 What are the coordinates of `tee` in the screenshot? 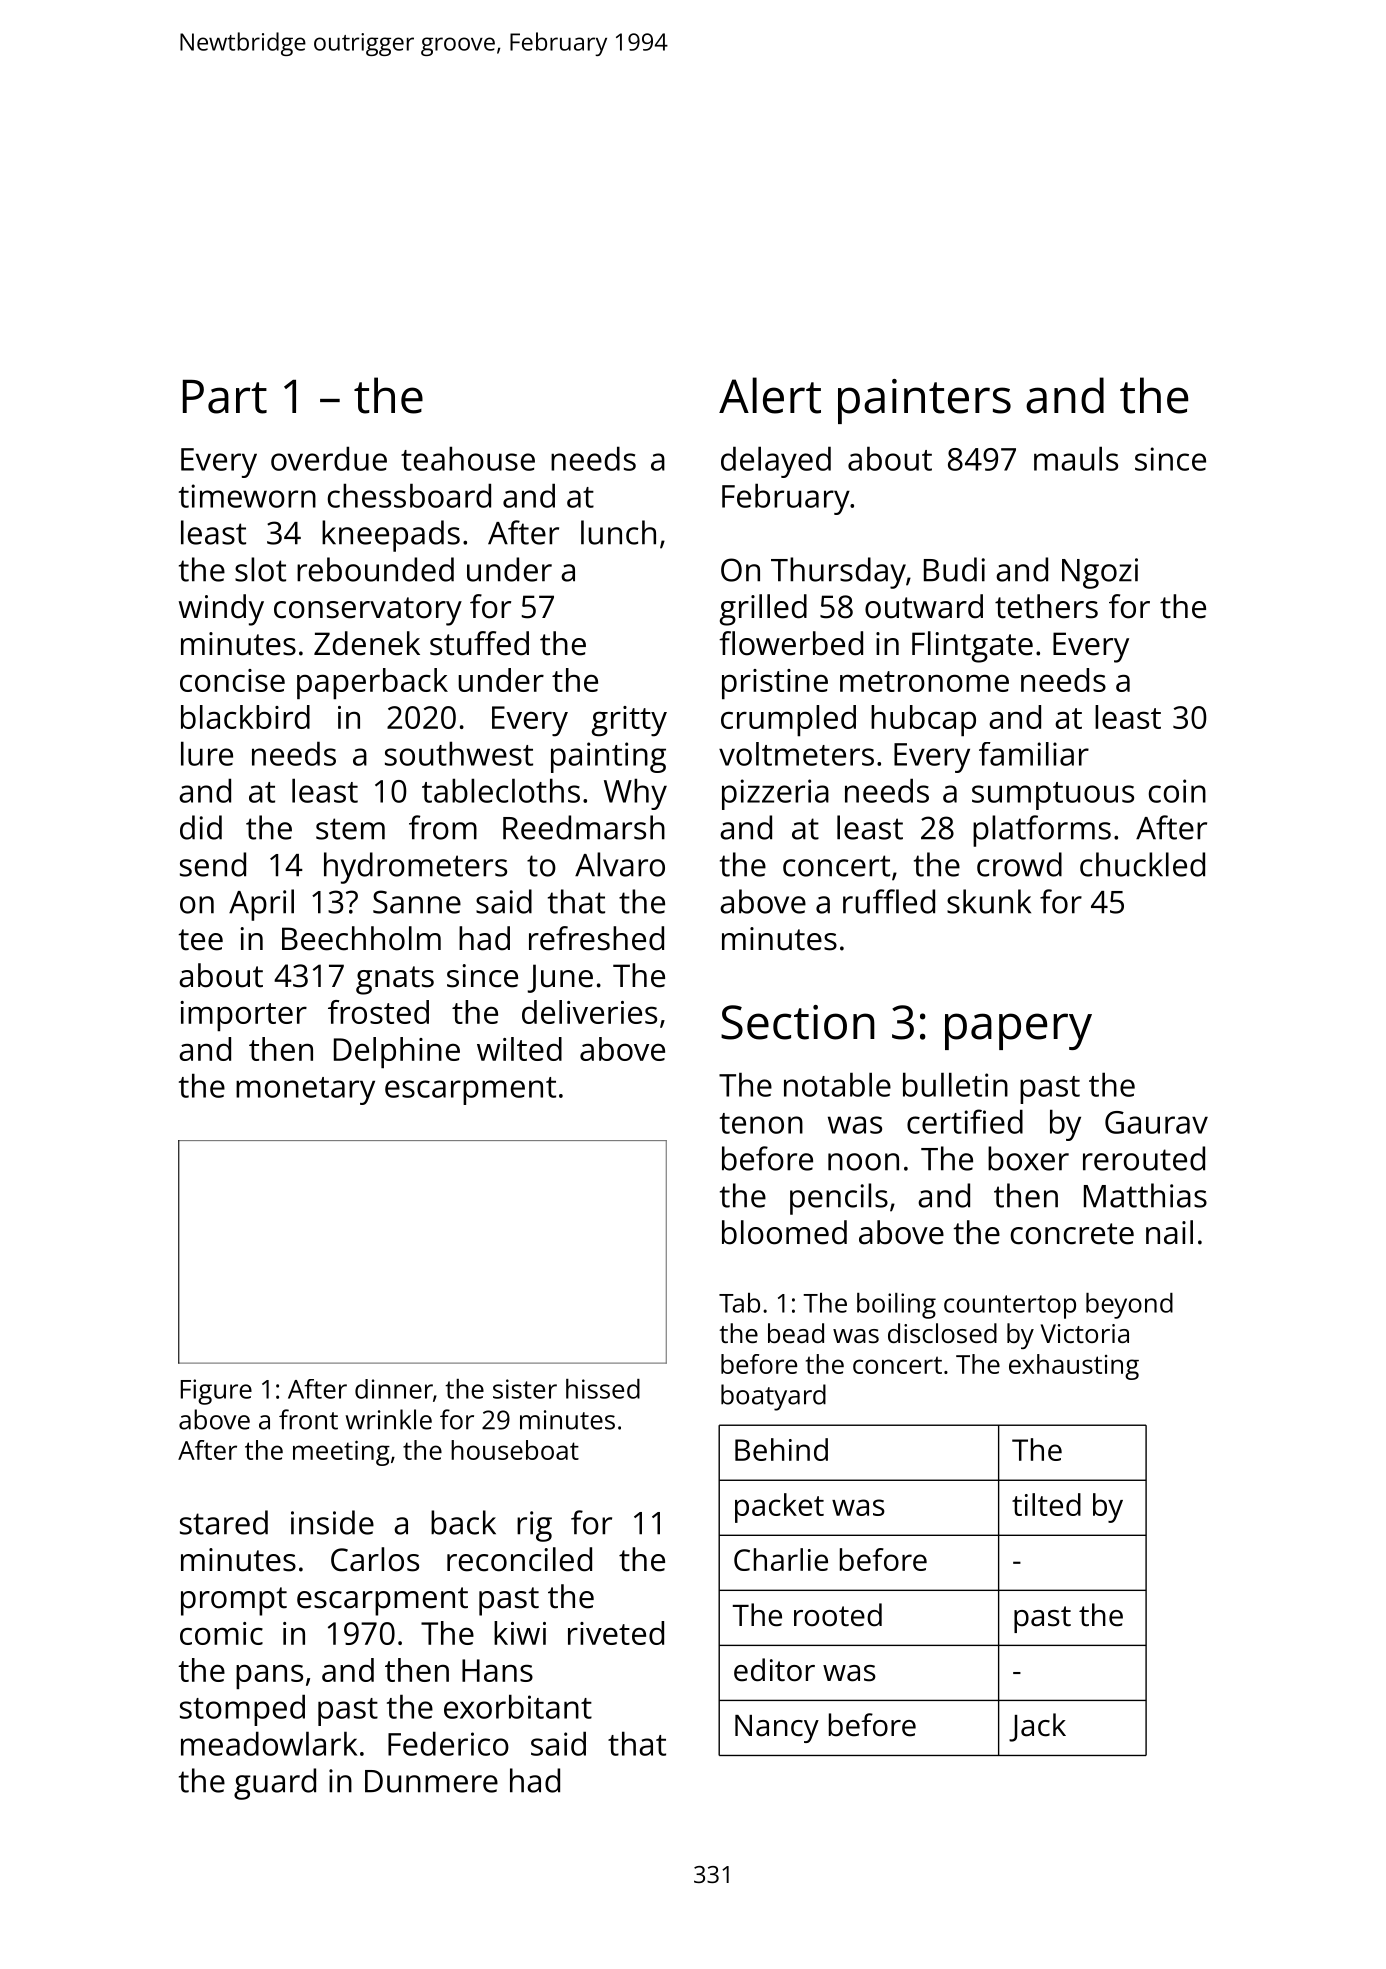 It's located at (200, 940).
